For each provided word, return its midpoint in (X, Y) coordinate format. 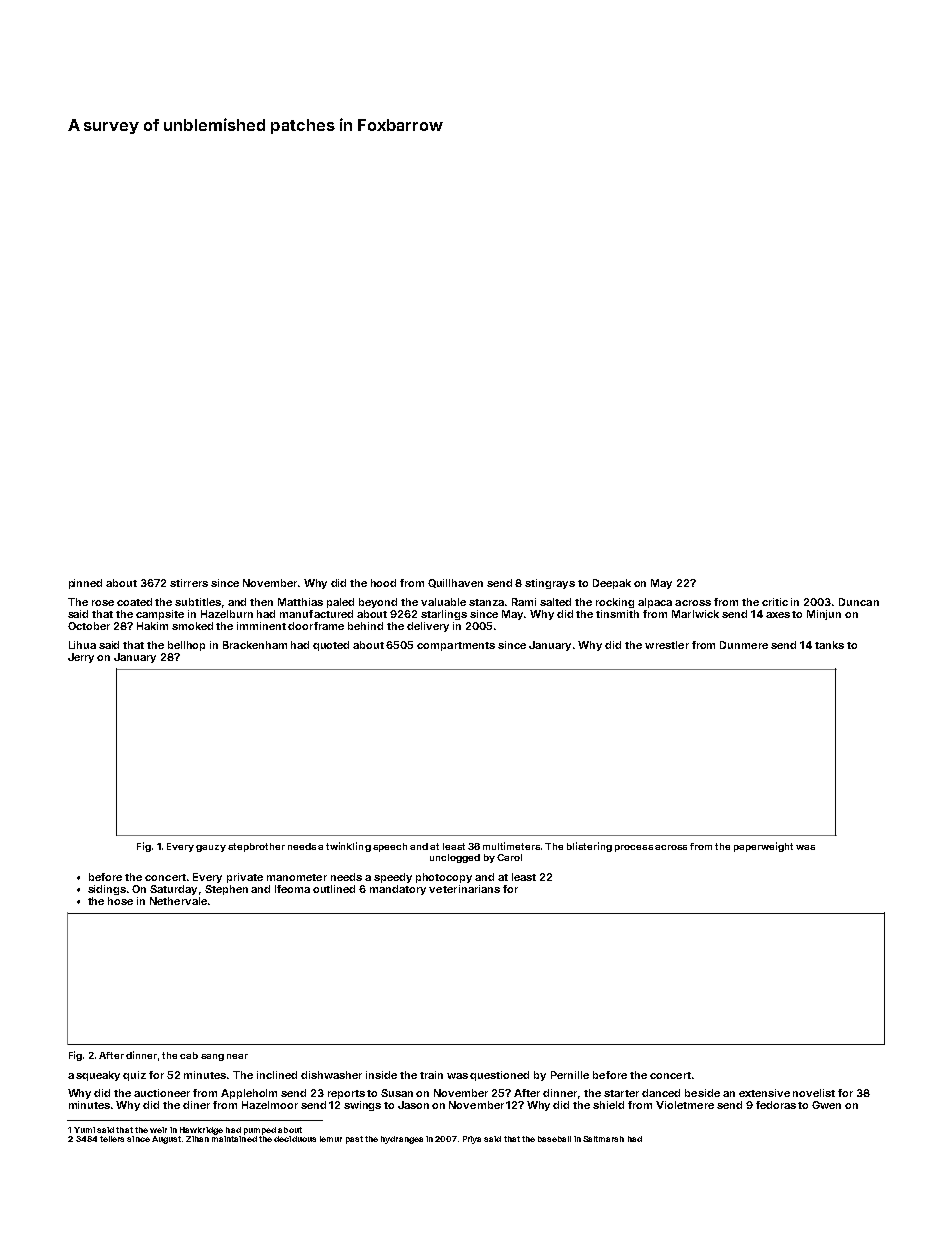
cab (189, 1055)
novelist (814, 1093)
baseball (554, 1139)
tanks (829, 645)
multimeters (511, 846)
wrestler (667, 645)
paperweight (763, 847)
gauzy (211, 848)
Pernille (570, 1075)
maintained (234, 1139)
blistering (589, 847)
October (89, 626)
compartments (456, 646)
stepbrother (256, 847)
